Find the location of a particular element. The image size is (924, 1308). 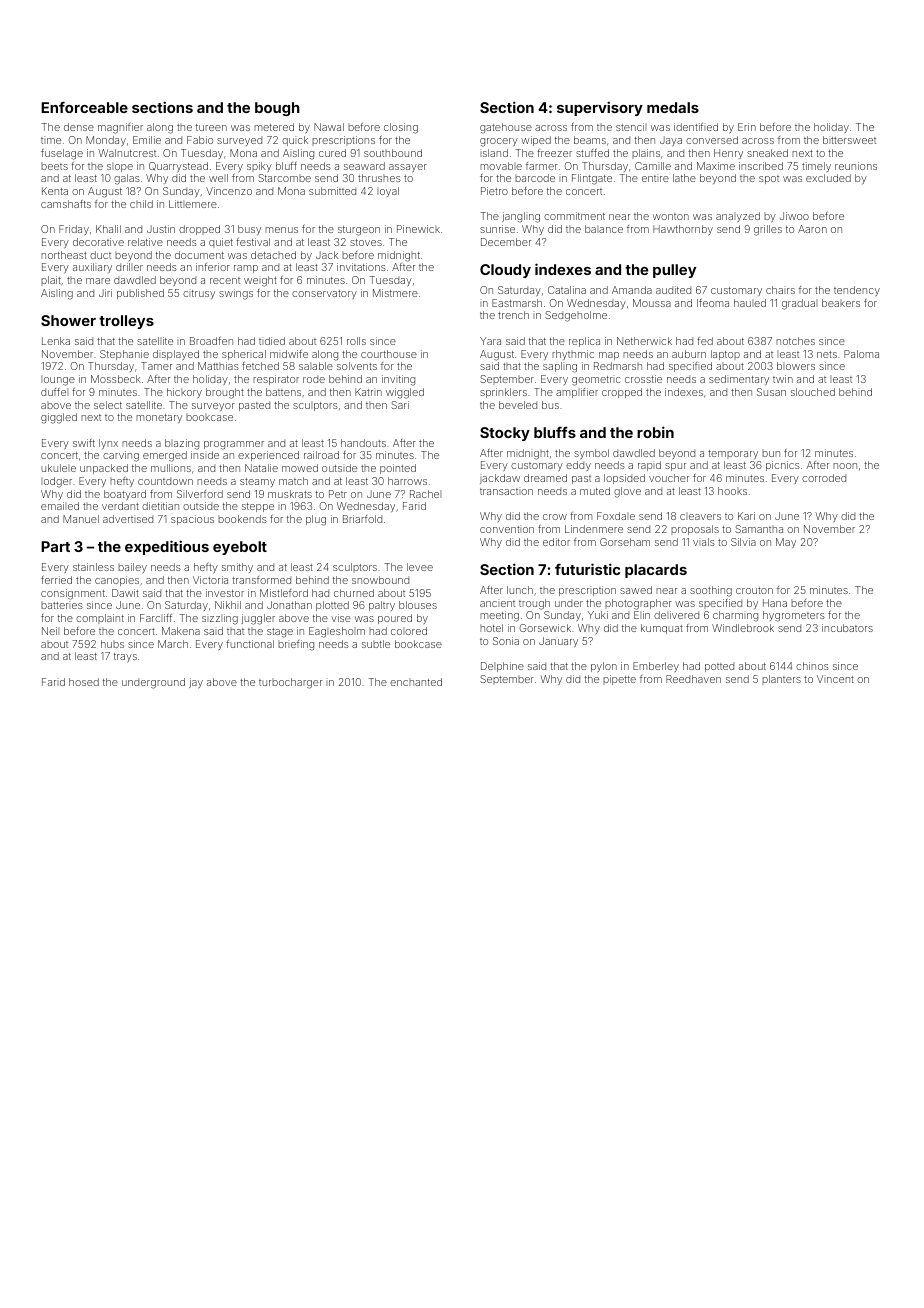

enchanted is located at coordinates (416, 682).
